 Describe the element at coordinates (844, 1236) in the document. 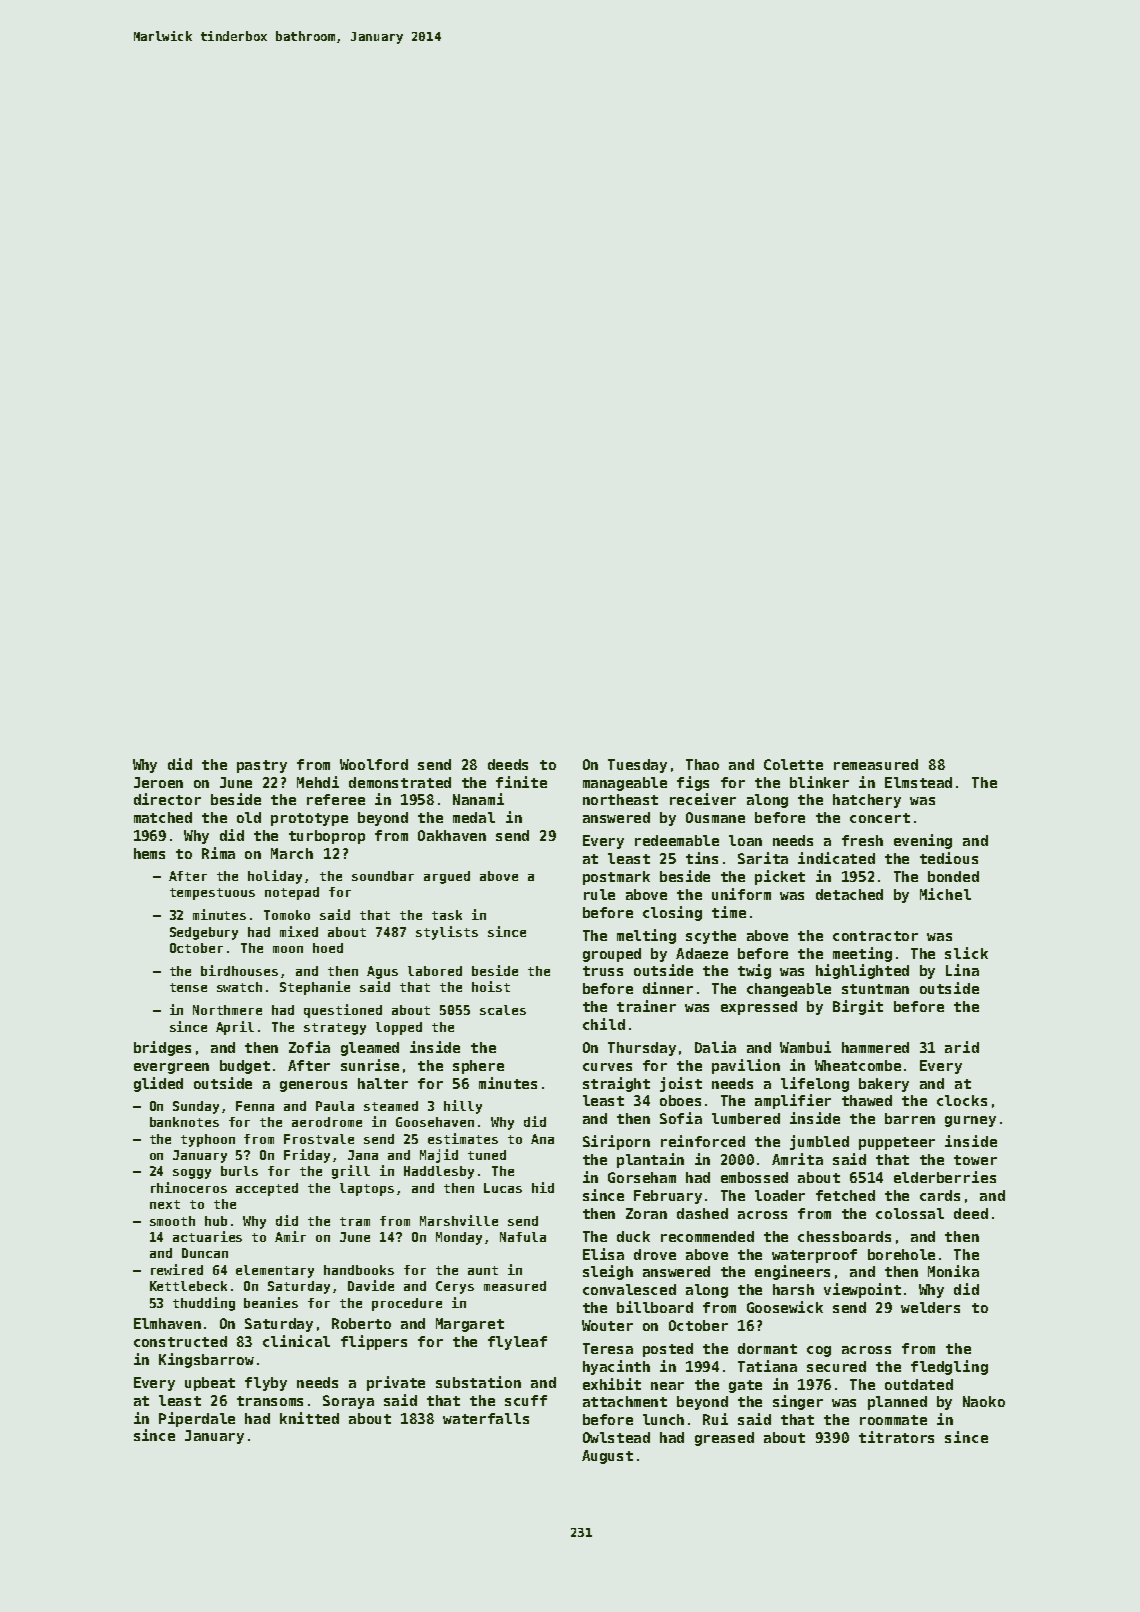

I see `chessboards` at that location.
